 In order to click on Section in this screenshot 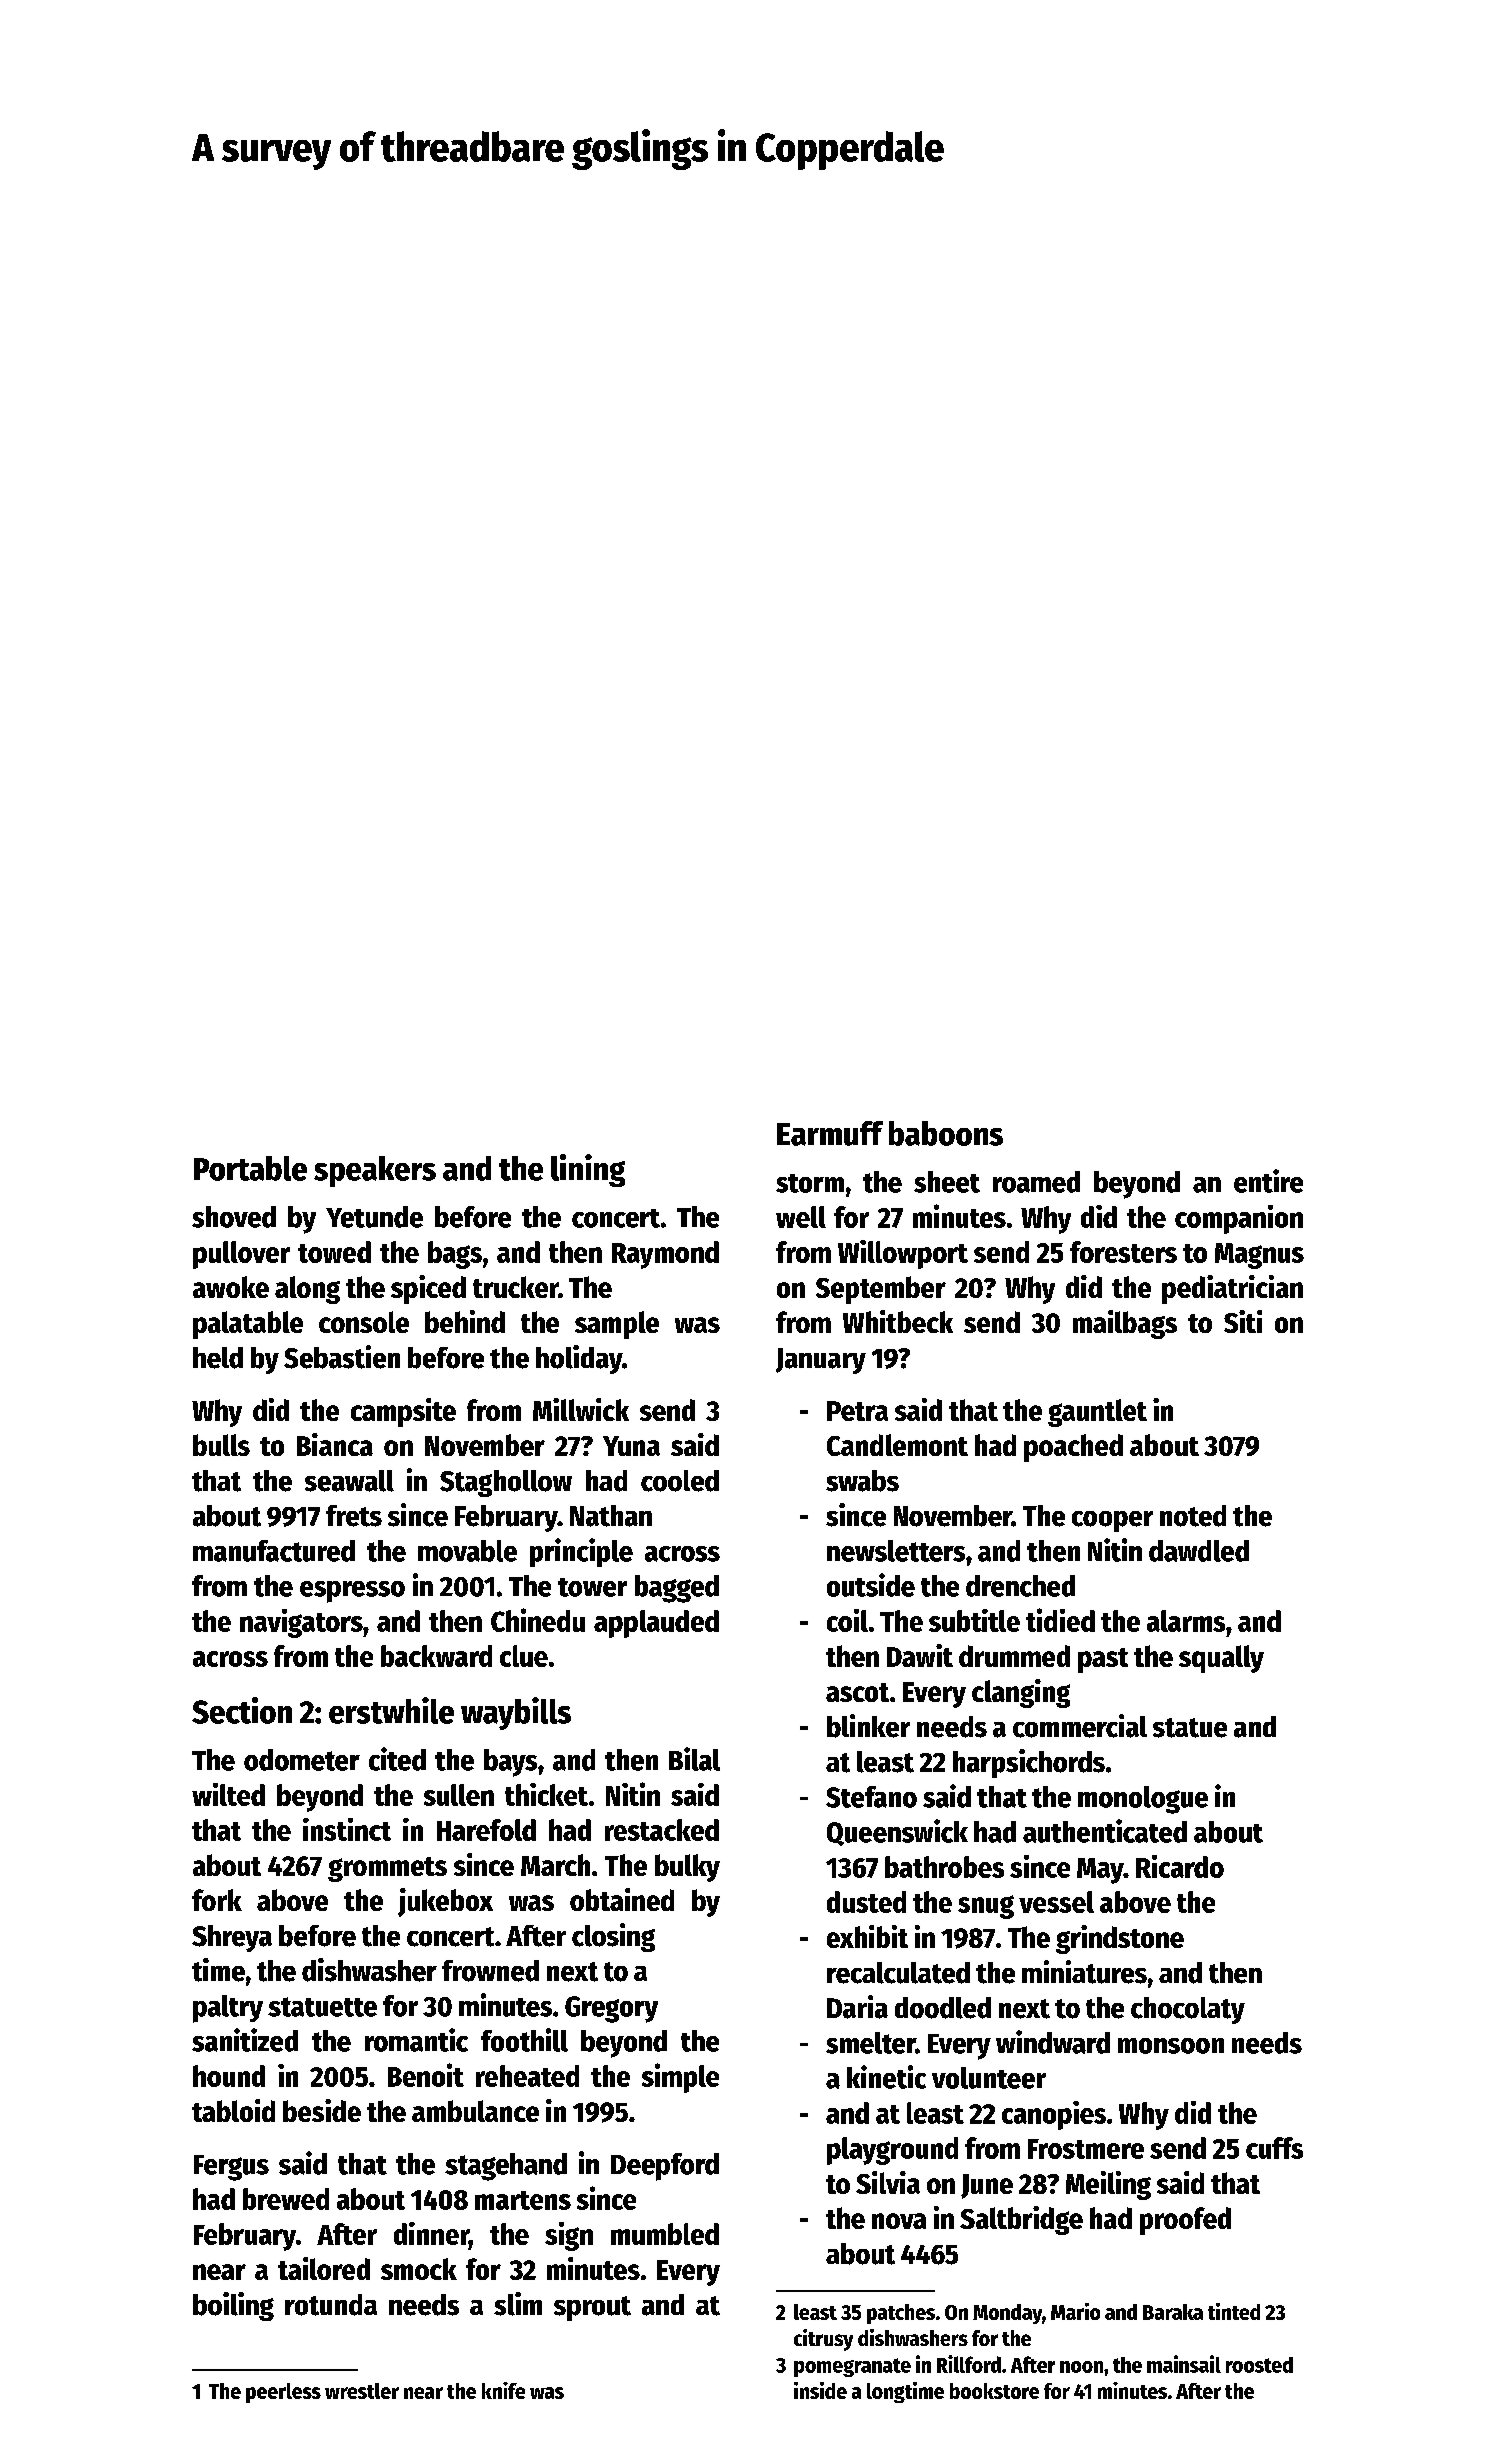, I will do `click(242, 1710)`.
